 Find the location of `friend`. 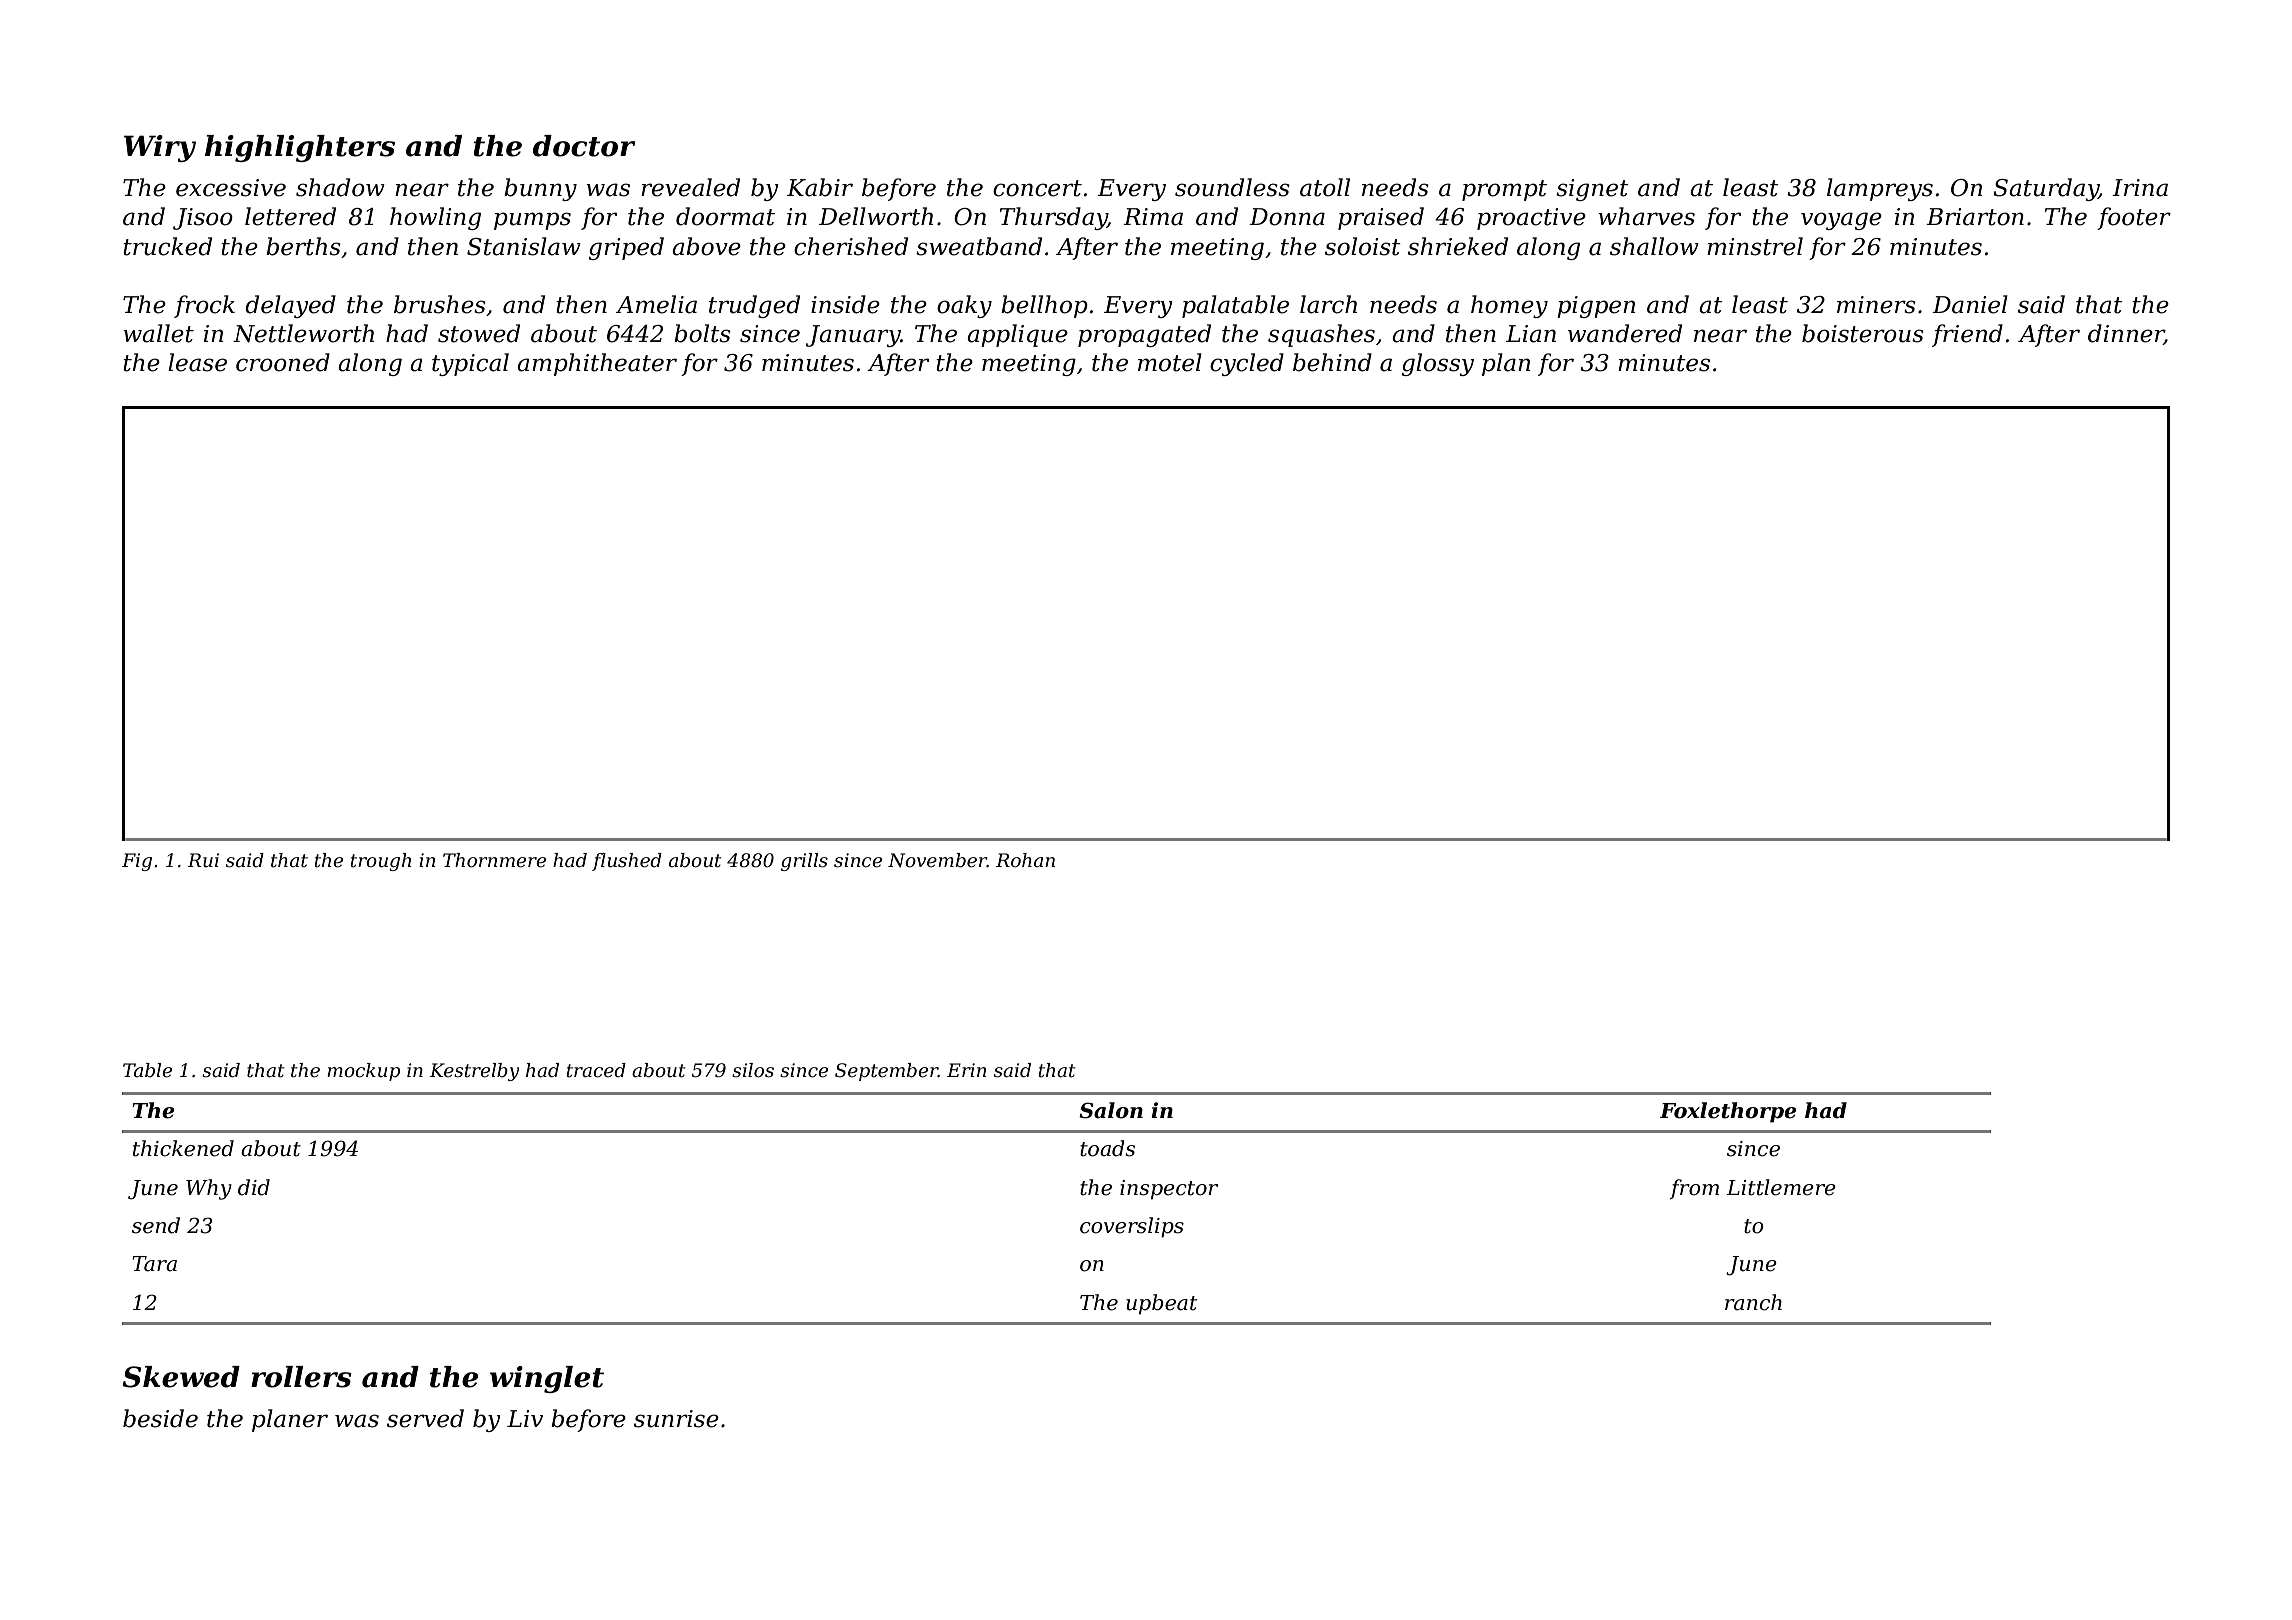

friend is located at coordinates (1967, 335).
